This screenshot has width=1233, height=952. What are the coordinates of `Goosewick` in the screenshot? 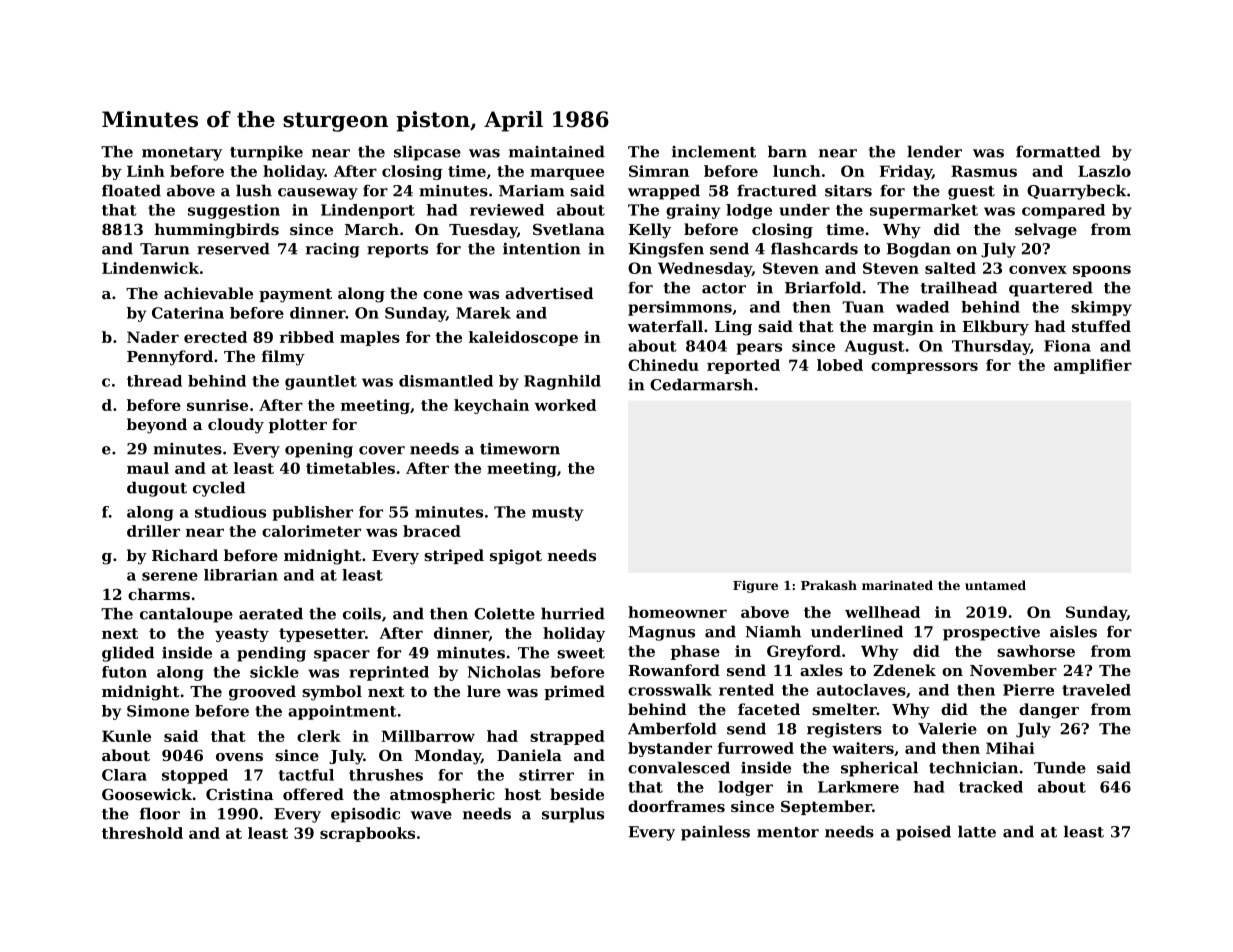 It's located at (147, 794).
